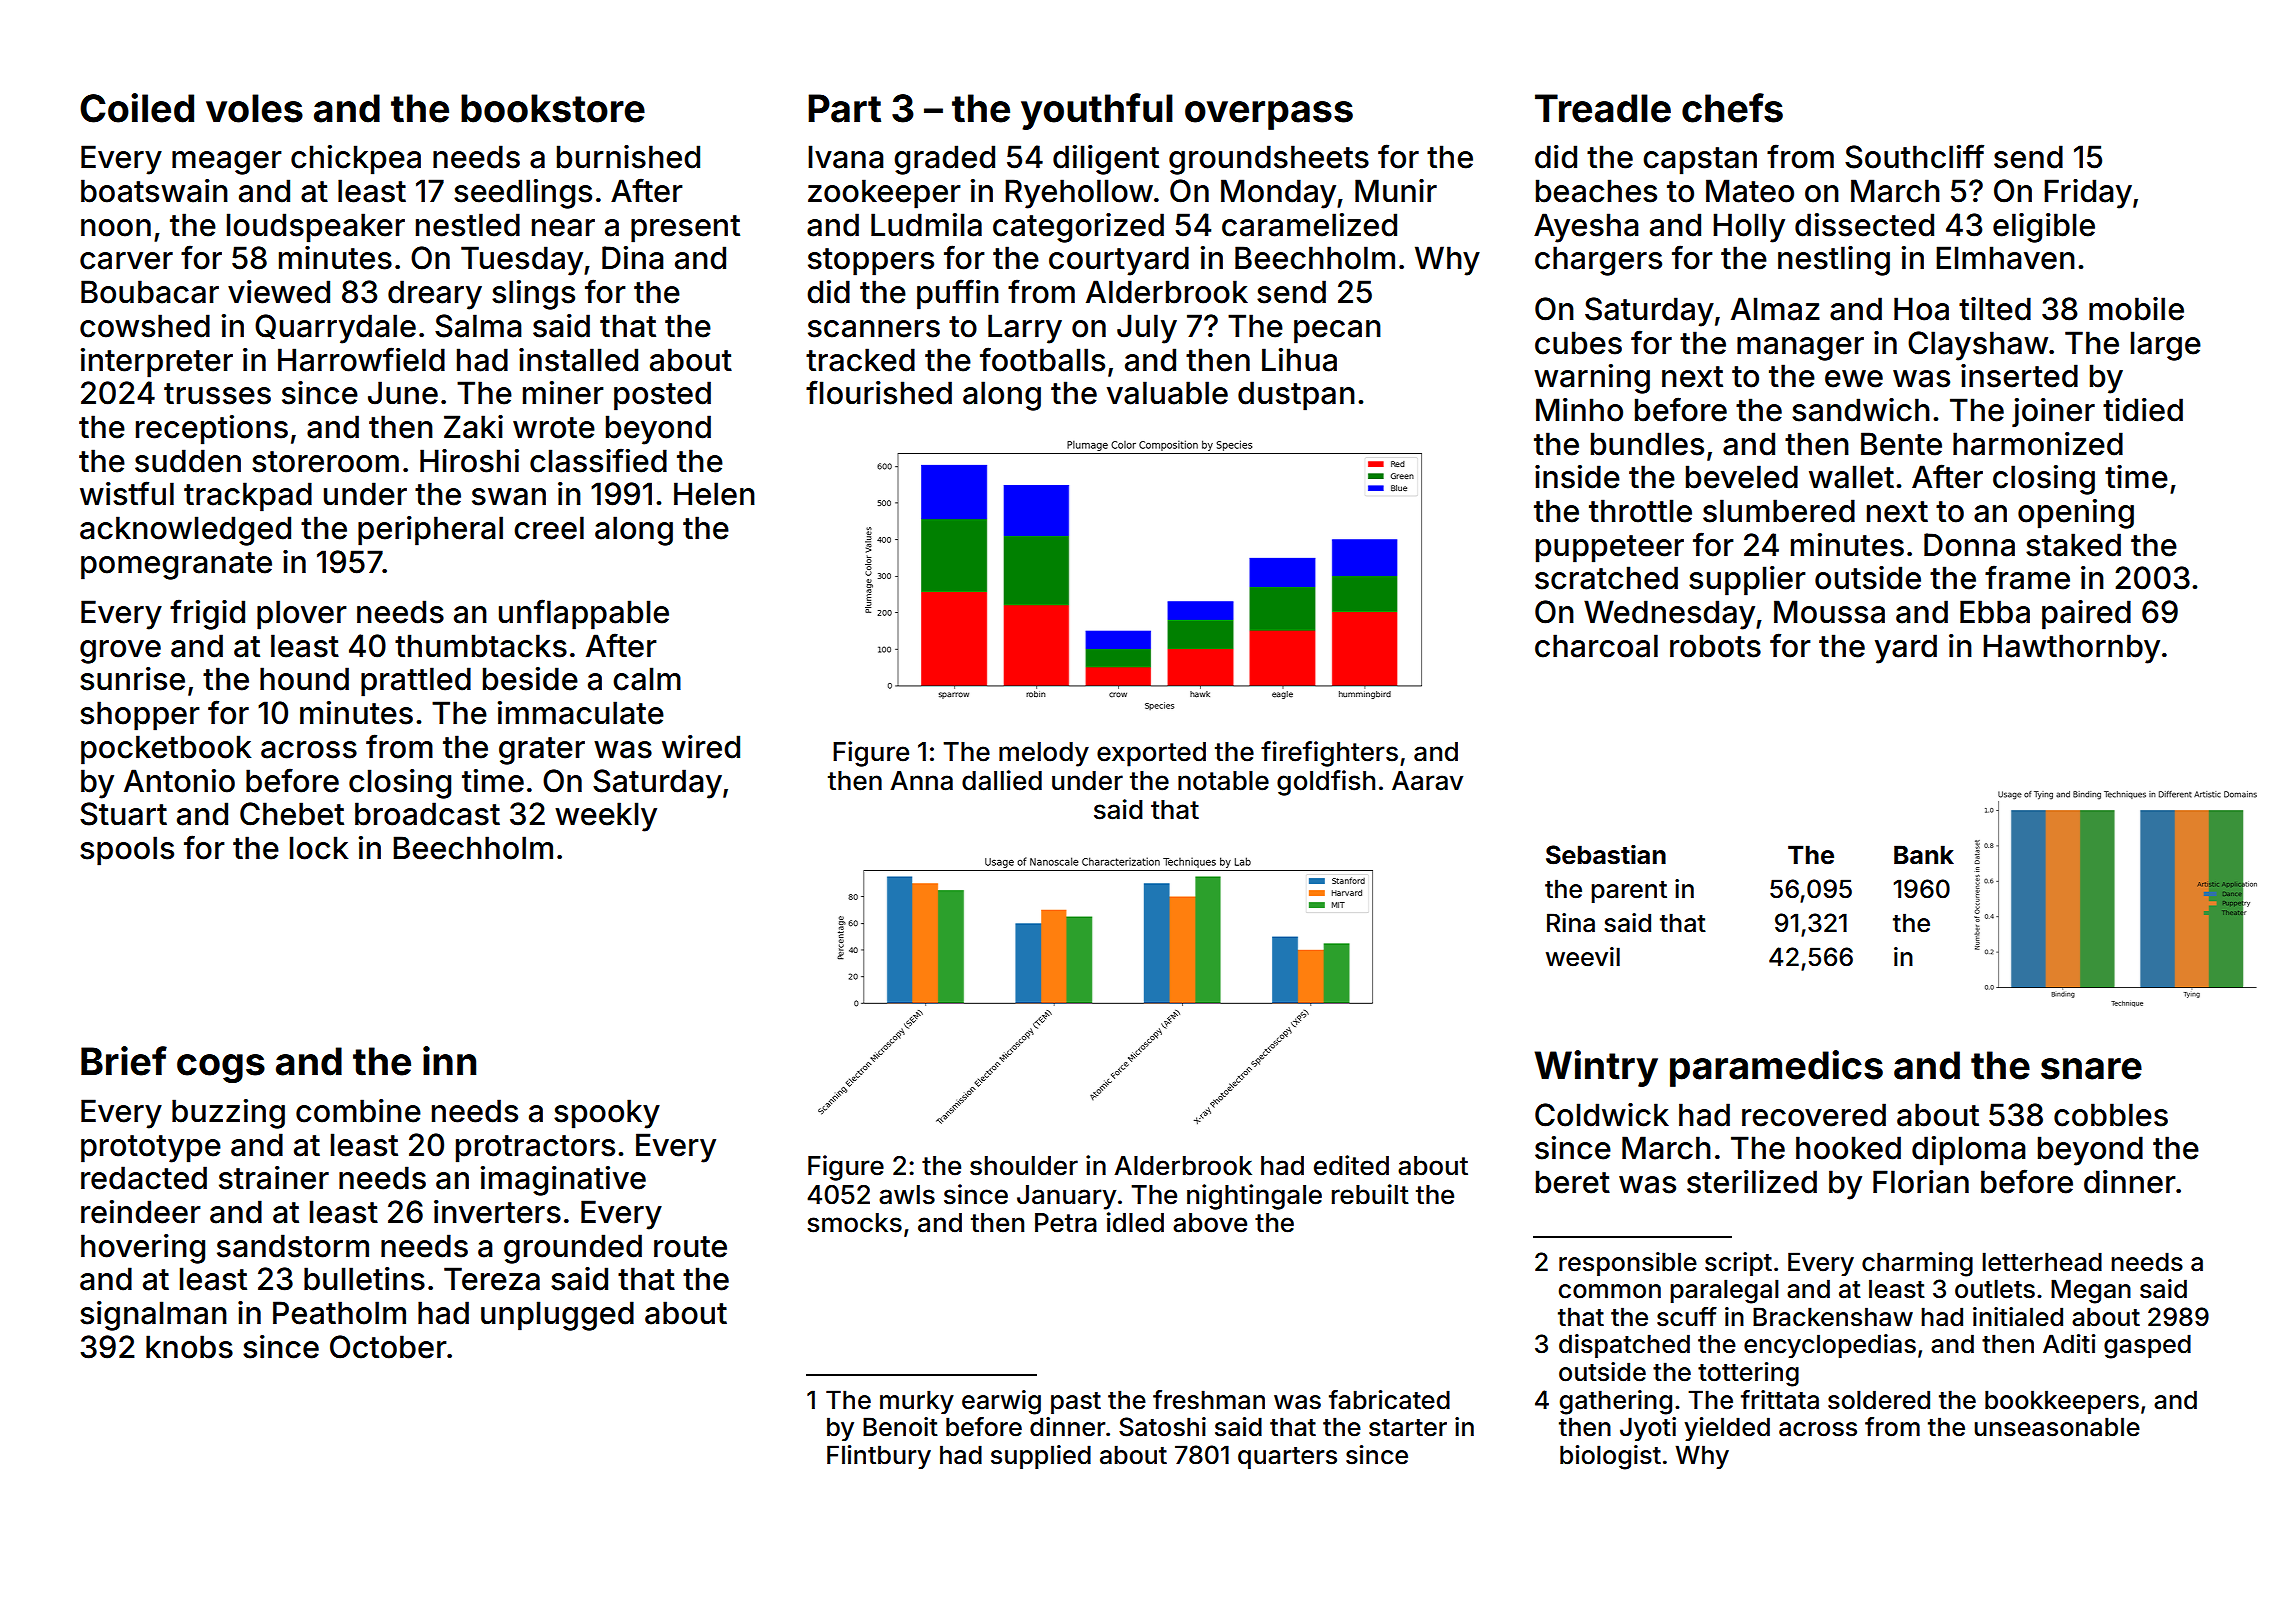 Image resolution: width=2292 pixels, height=1620 pixels. Describe the element at coordinates (1776, 1068) in the screenshot. I see `paramedics` at that location.
